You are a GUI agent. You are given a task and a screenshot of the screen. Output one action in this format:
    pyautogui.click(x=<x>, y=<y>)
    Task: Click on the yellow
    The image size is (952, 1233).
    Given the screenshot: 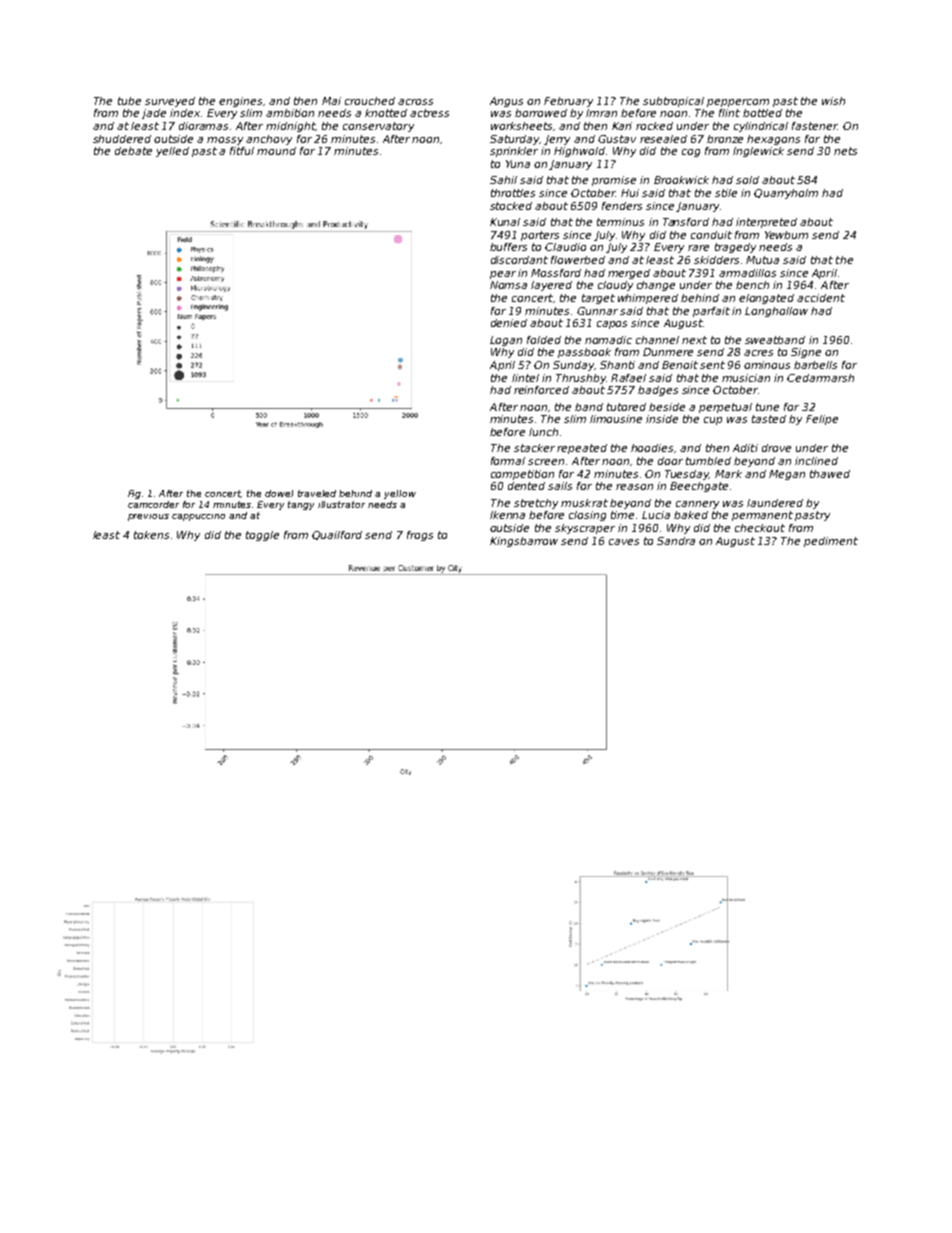 What is the action you would take?
    pyautogui.click(x=400, y=494)
